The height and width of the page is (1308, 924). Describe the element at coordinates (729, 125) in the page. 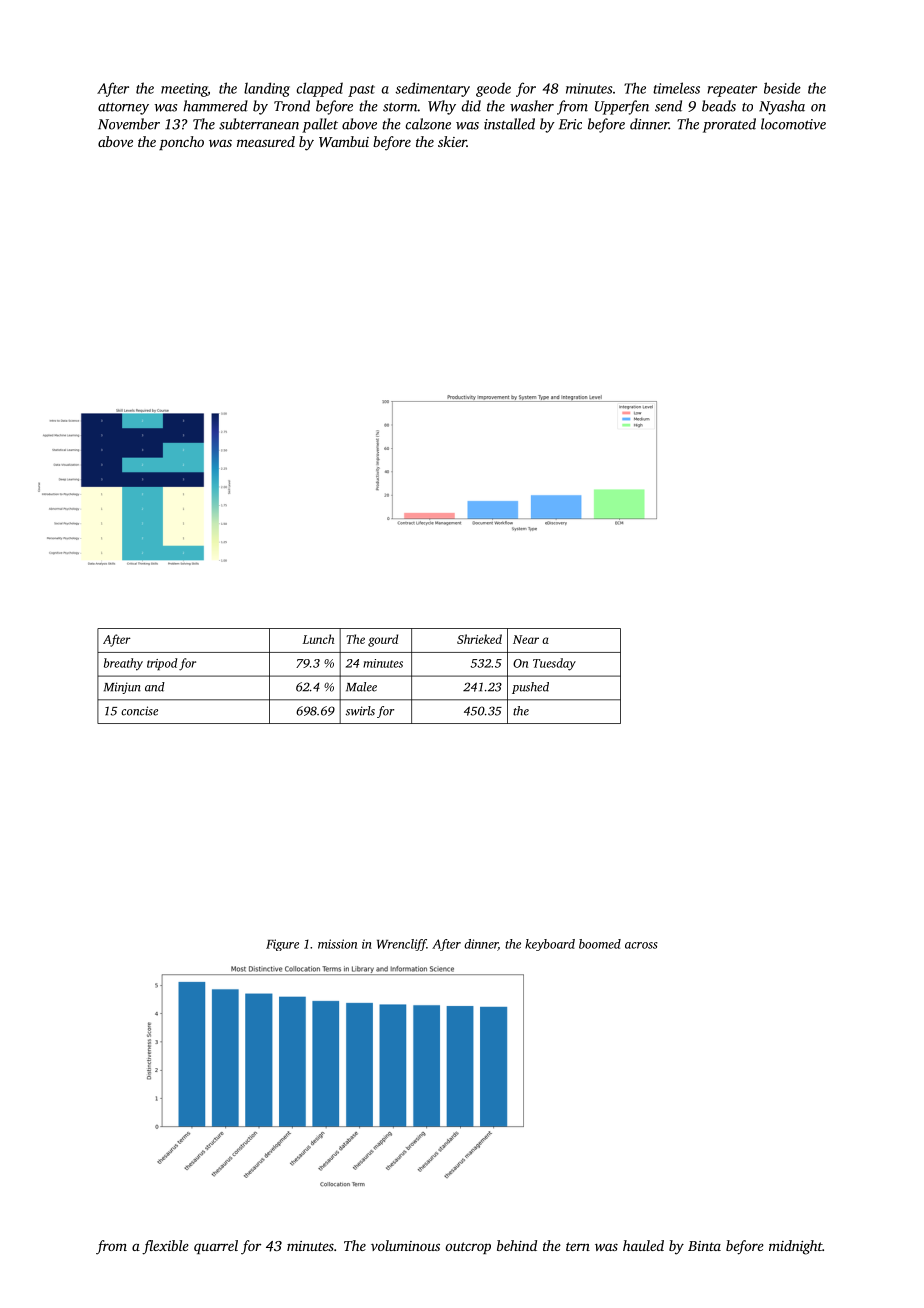

I see `prorated` at that location.
